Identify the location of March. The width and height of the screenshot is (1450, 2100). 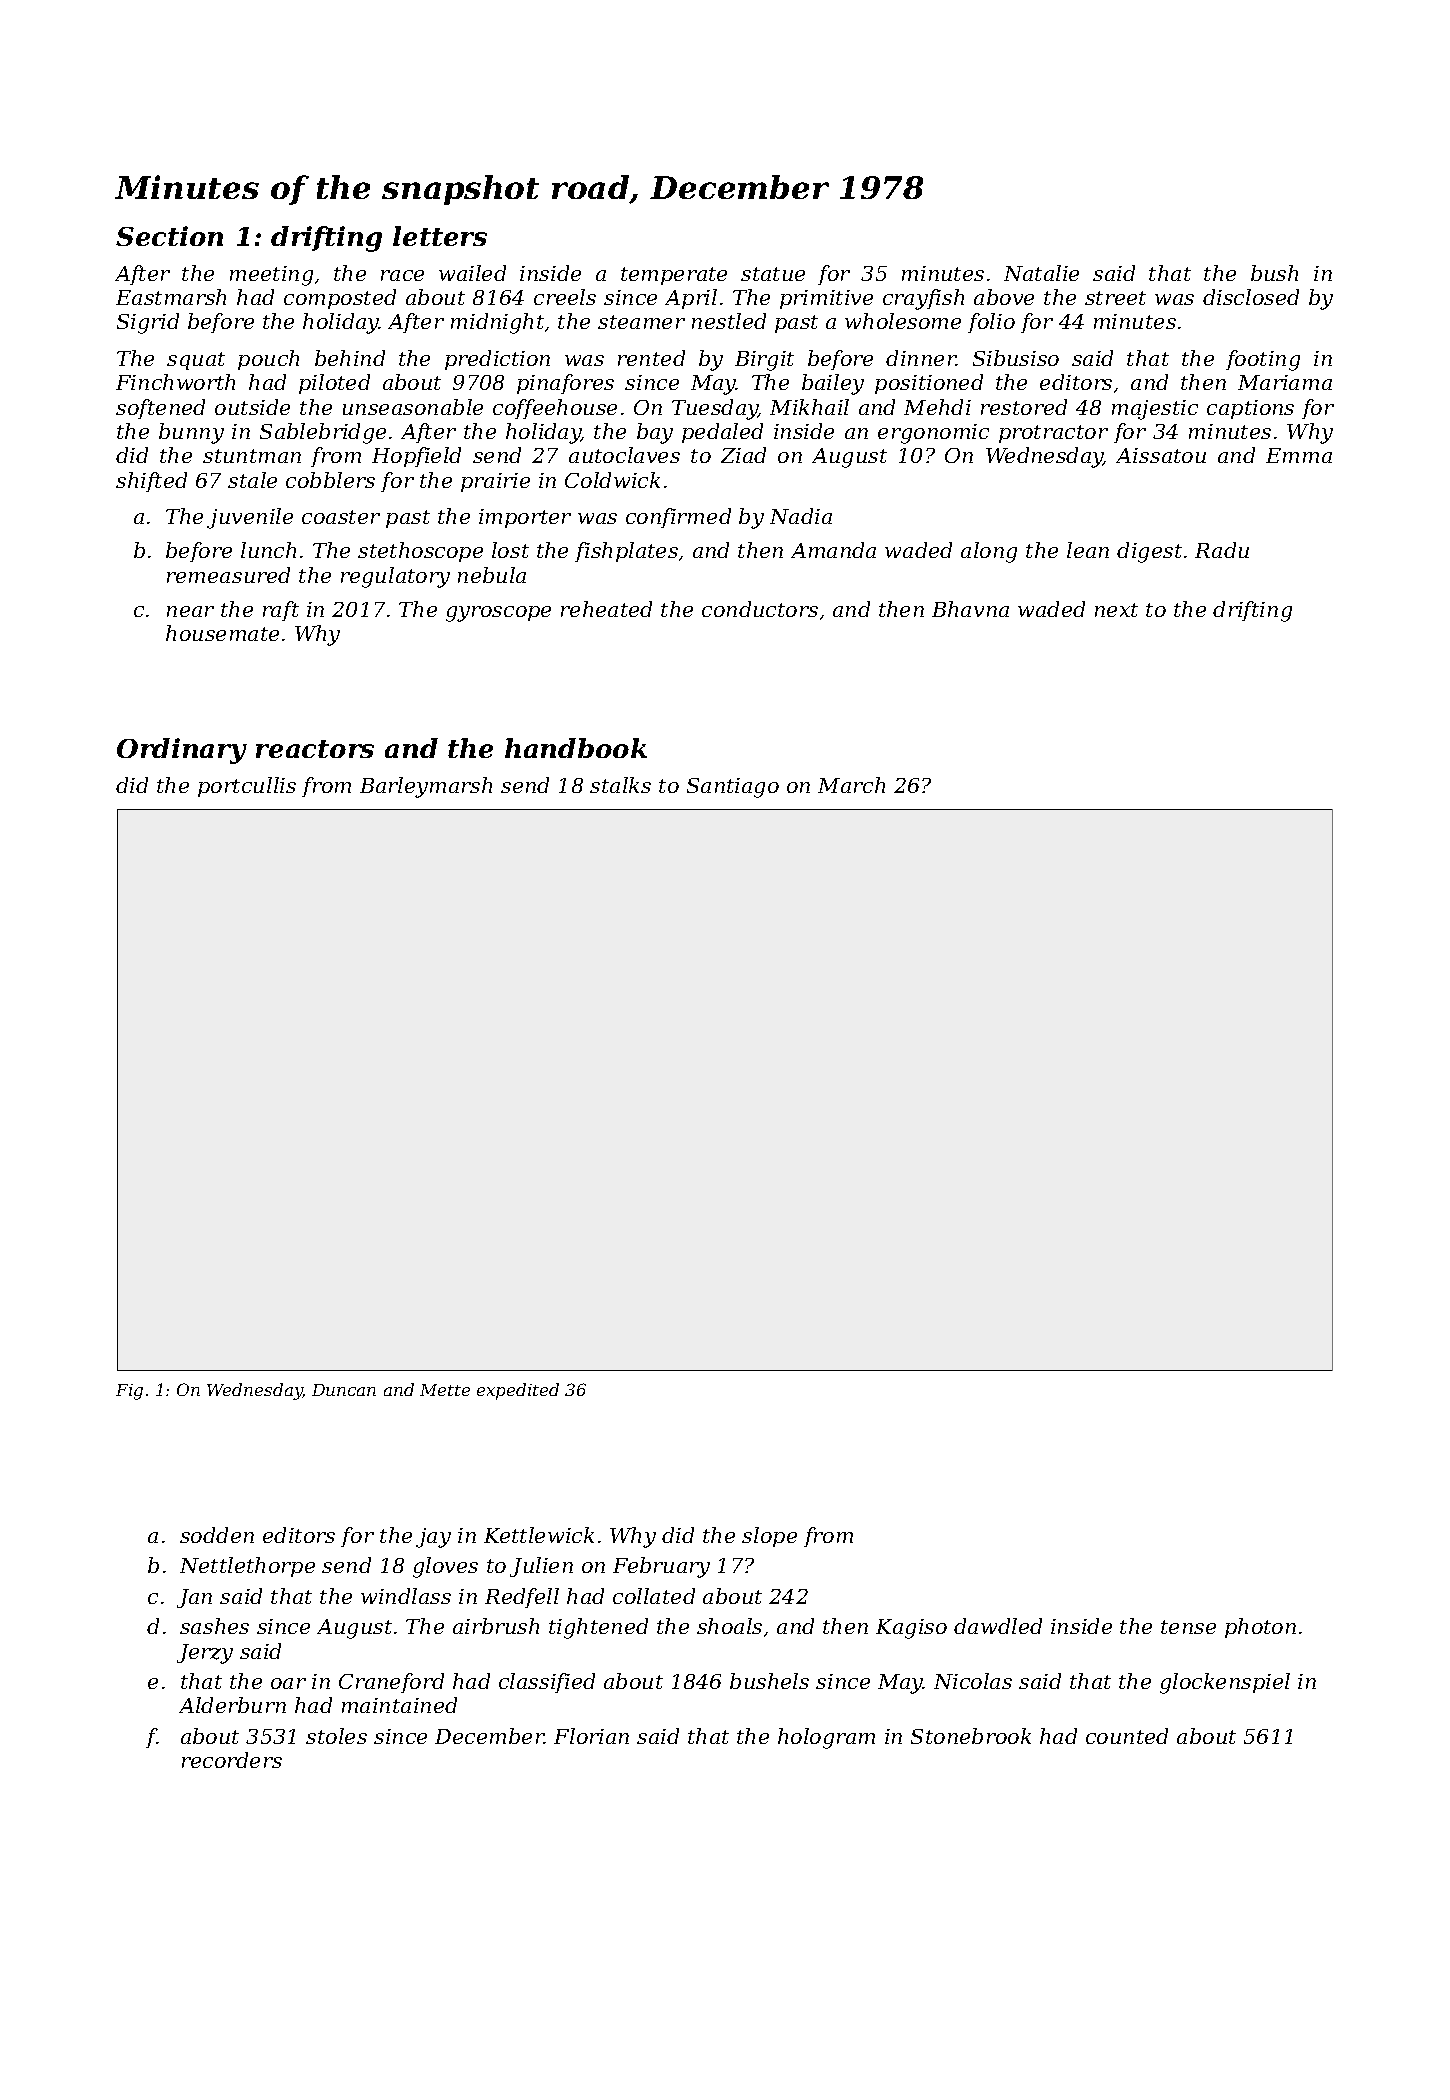
(851, 785).
